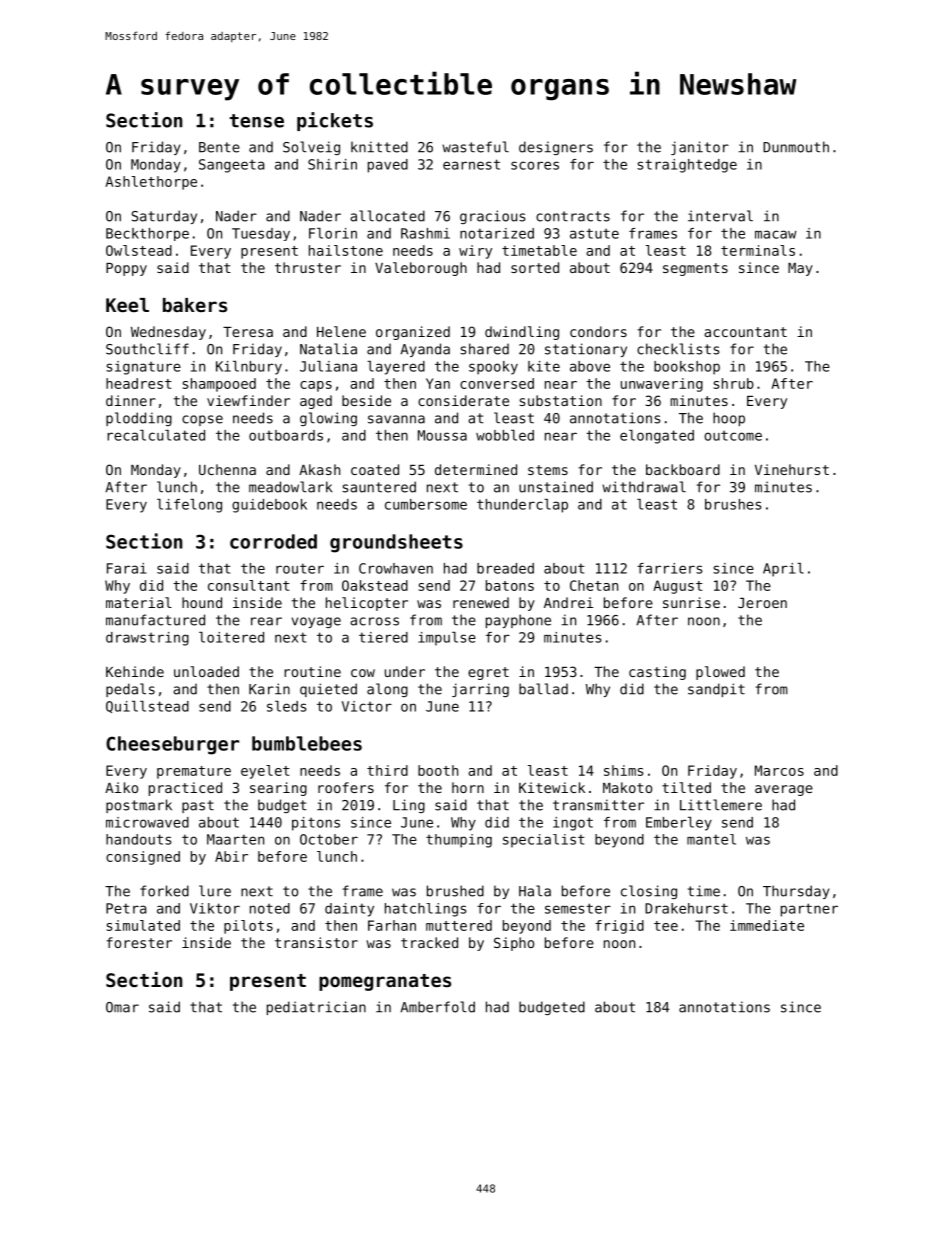  Describe the element at coordinates (475, 147) in the page. I see `wasteful` at that location.
